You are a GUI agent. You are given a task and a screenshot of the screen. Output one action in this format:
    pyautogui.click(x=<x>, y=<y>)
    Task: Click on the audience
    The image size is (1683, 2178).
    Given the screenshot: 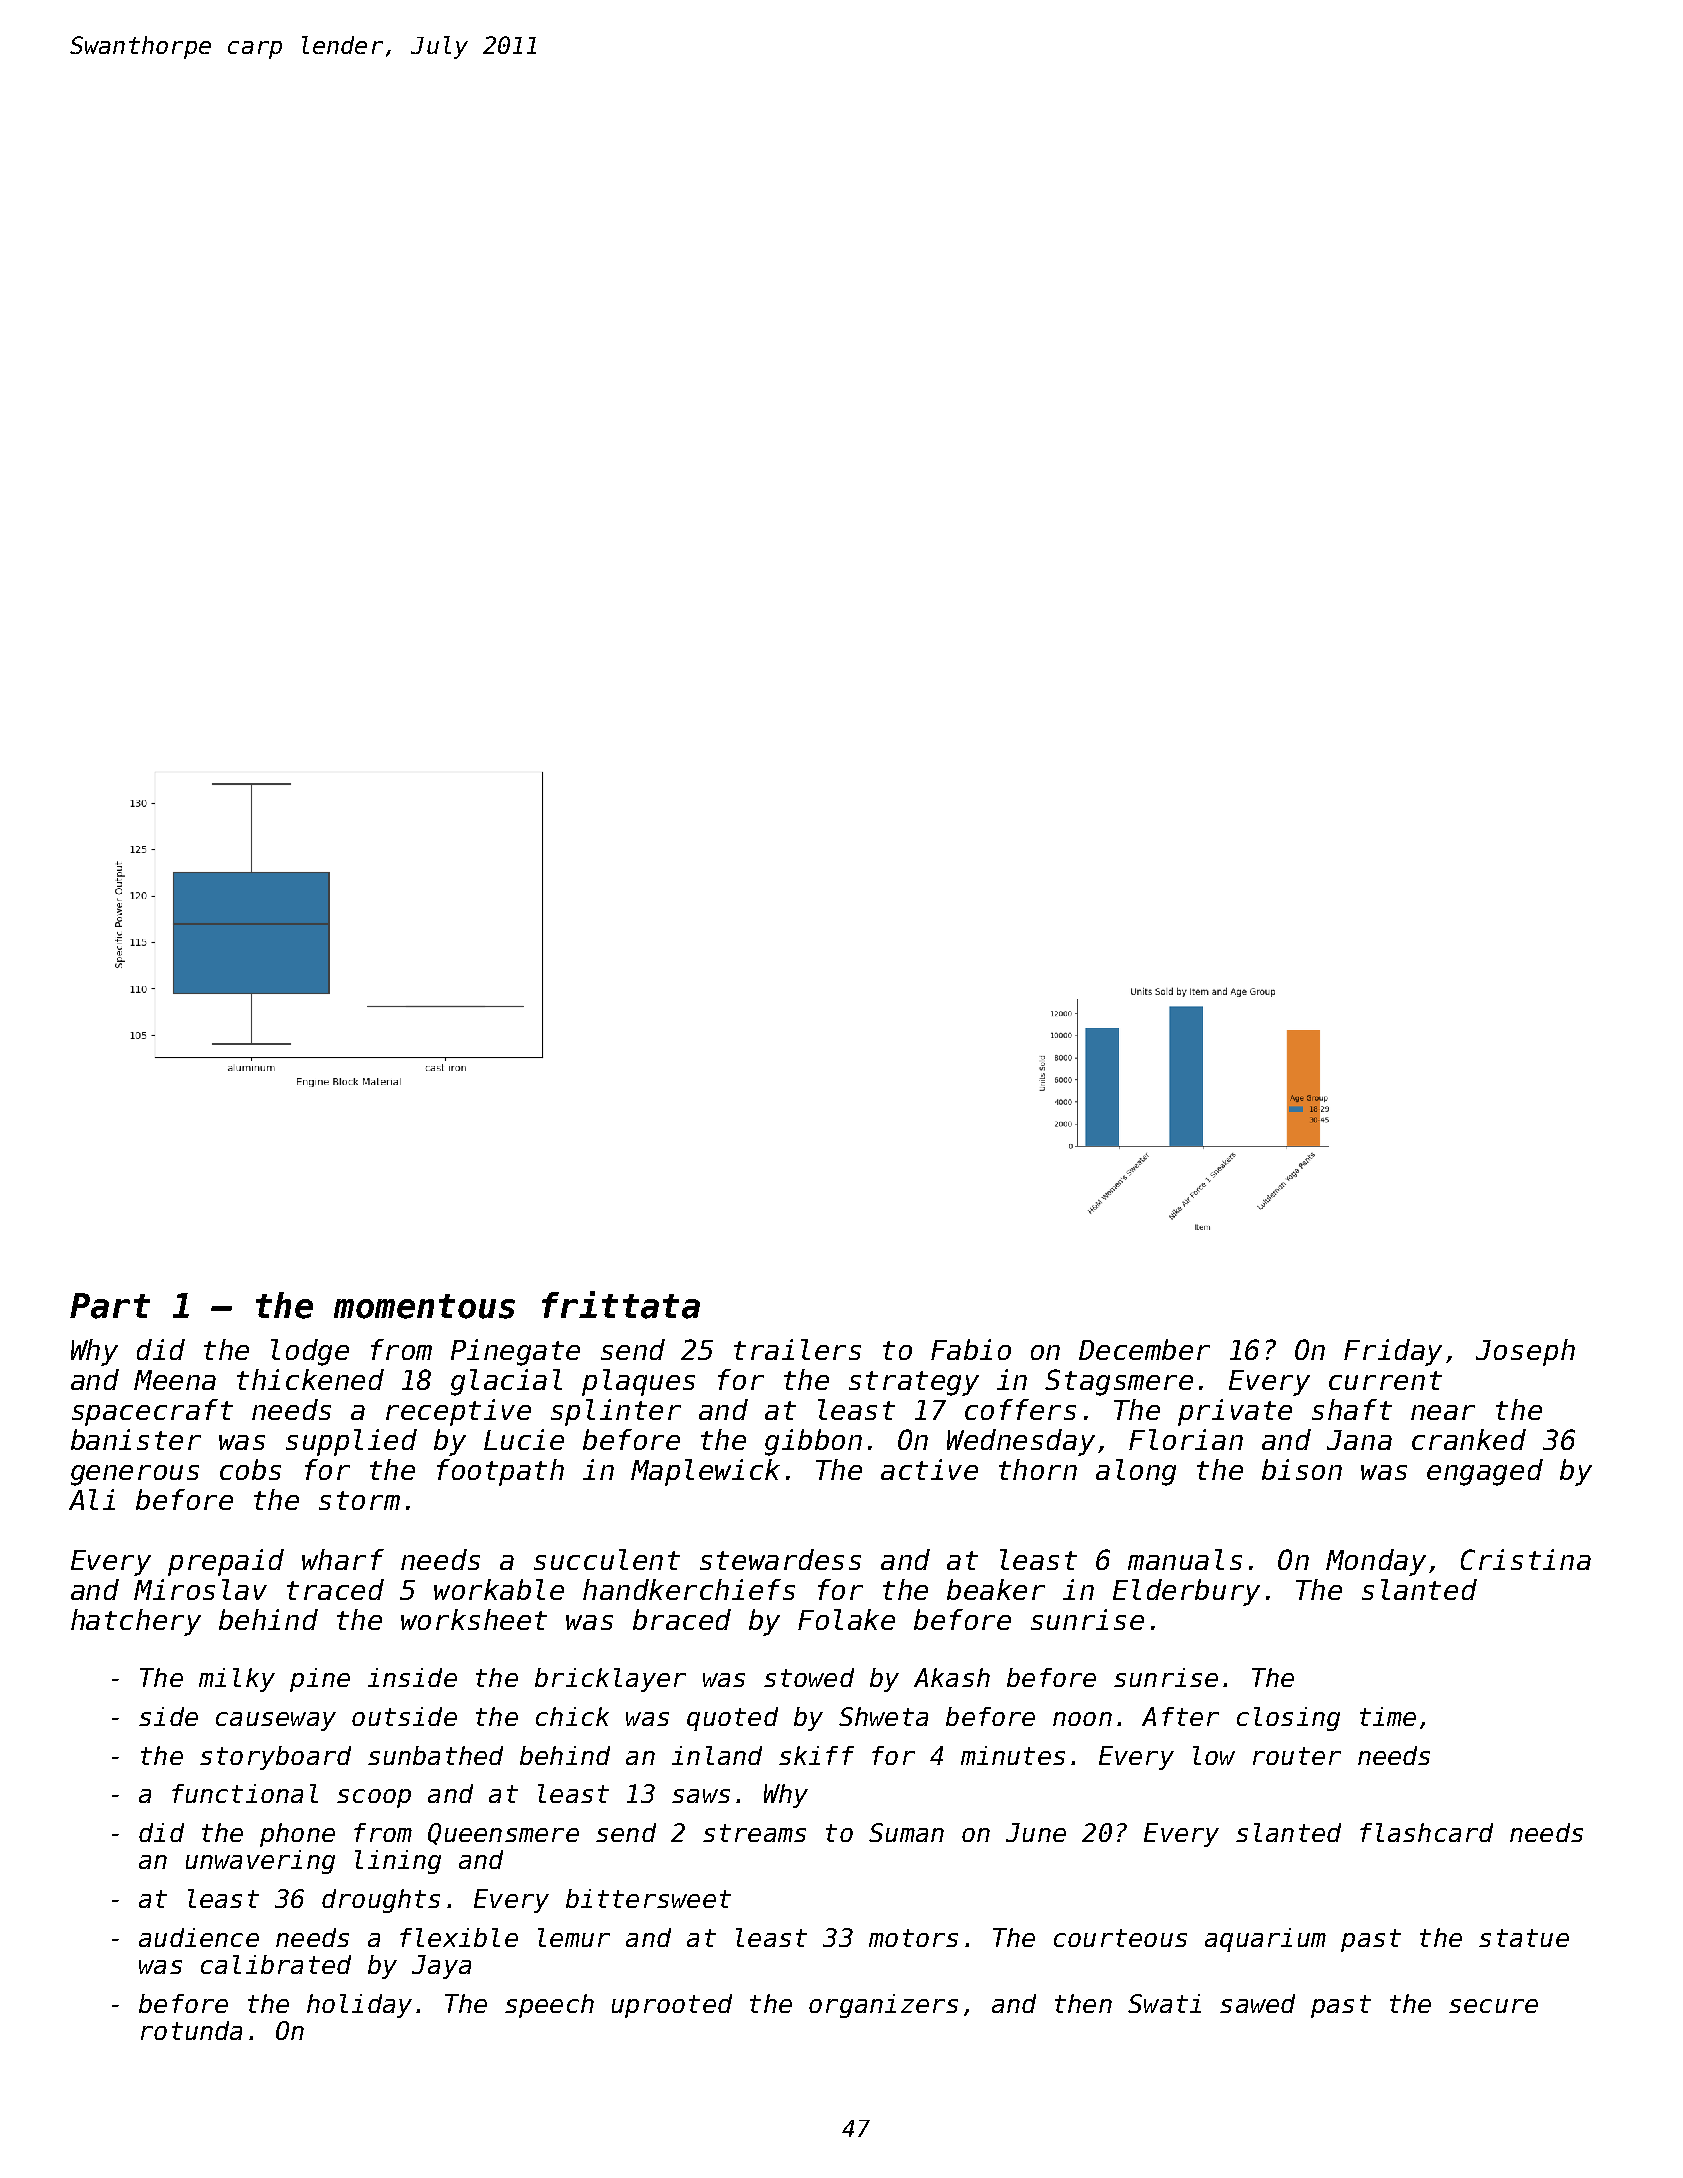 What is the action you would take?
    pyautogui.click(x=199, y=1937)
